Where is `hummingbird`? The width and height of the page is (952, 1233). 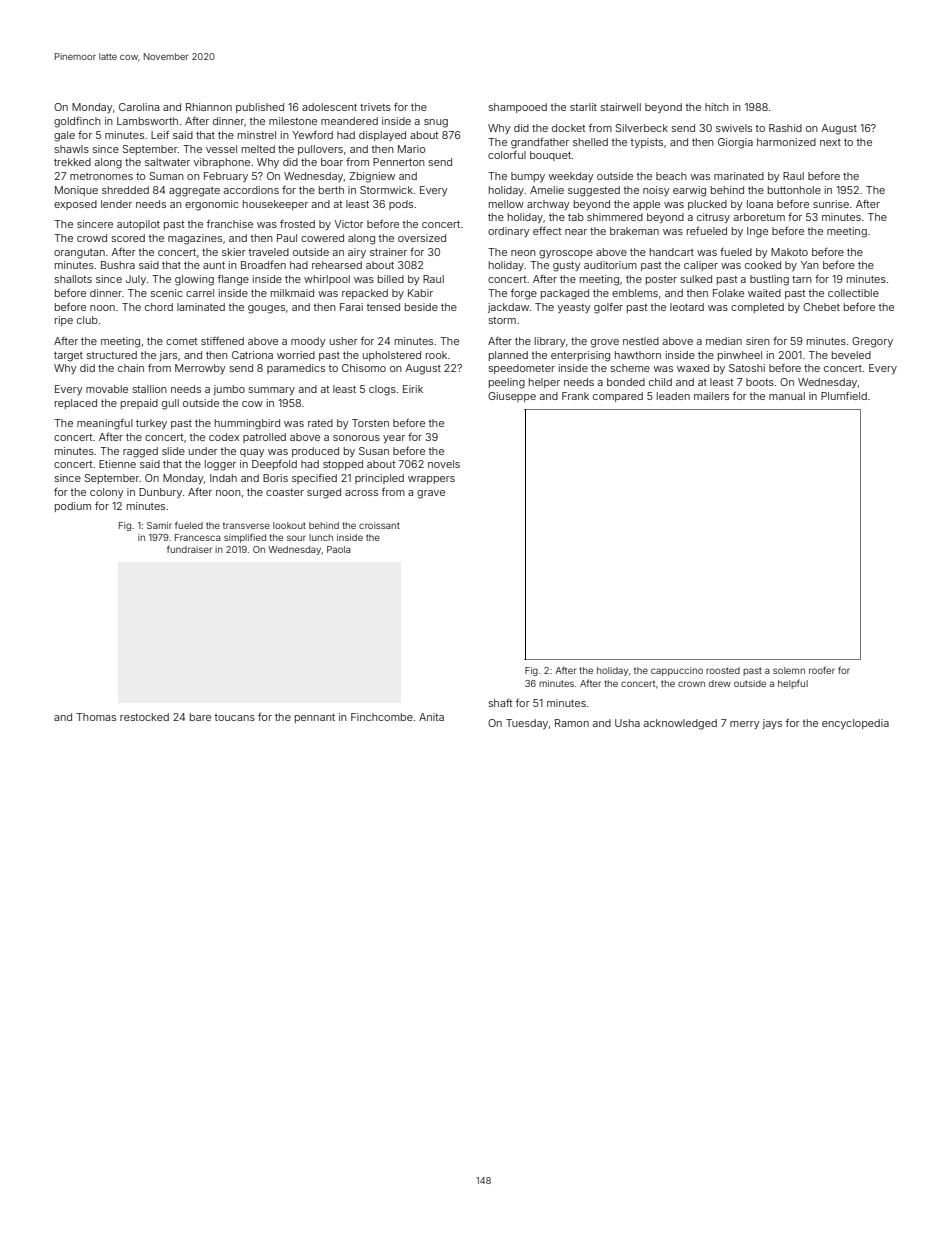 hummingbird is located at coordinates (247, 424).
